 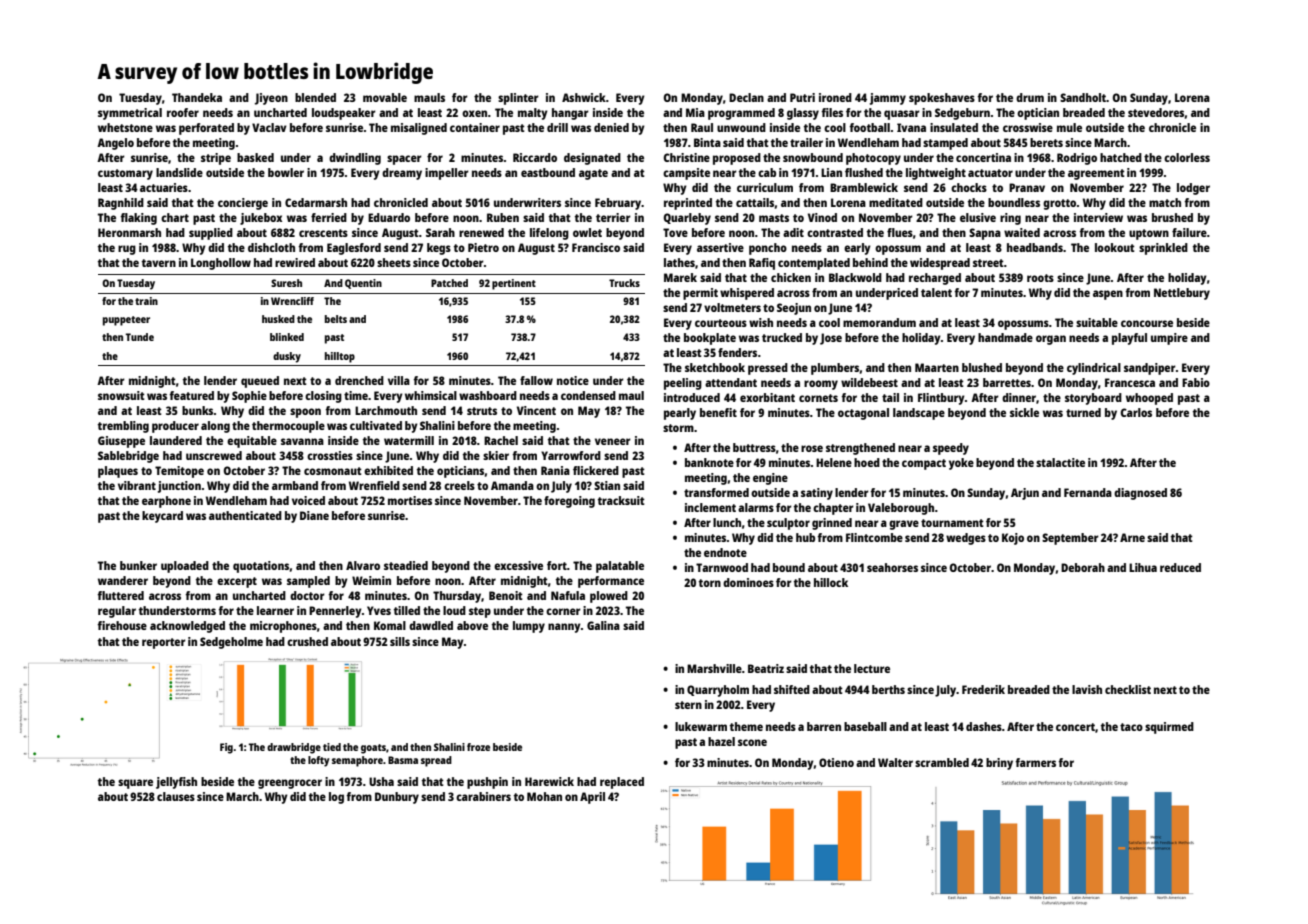 I want to click on flaking, so click(x=138, y=219).
